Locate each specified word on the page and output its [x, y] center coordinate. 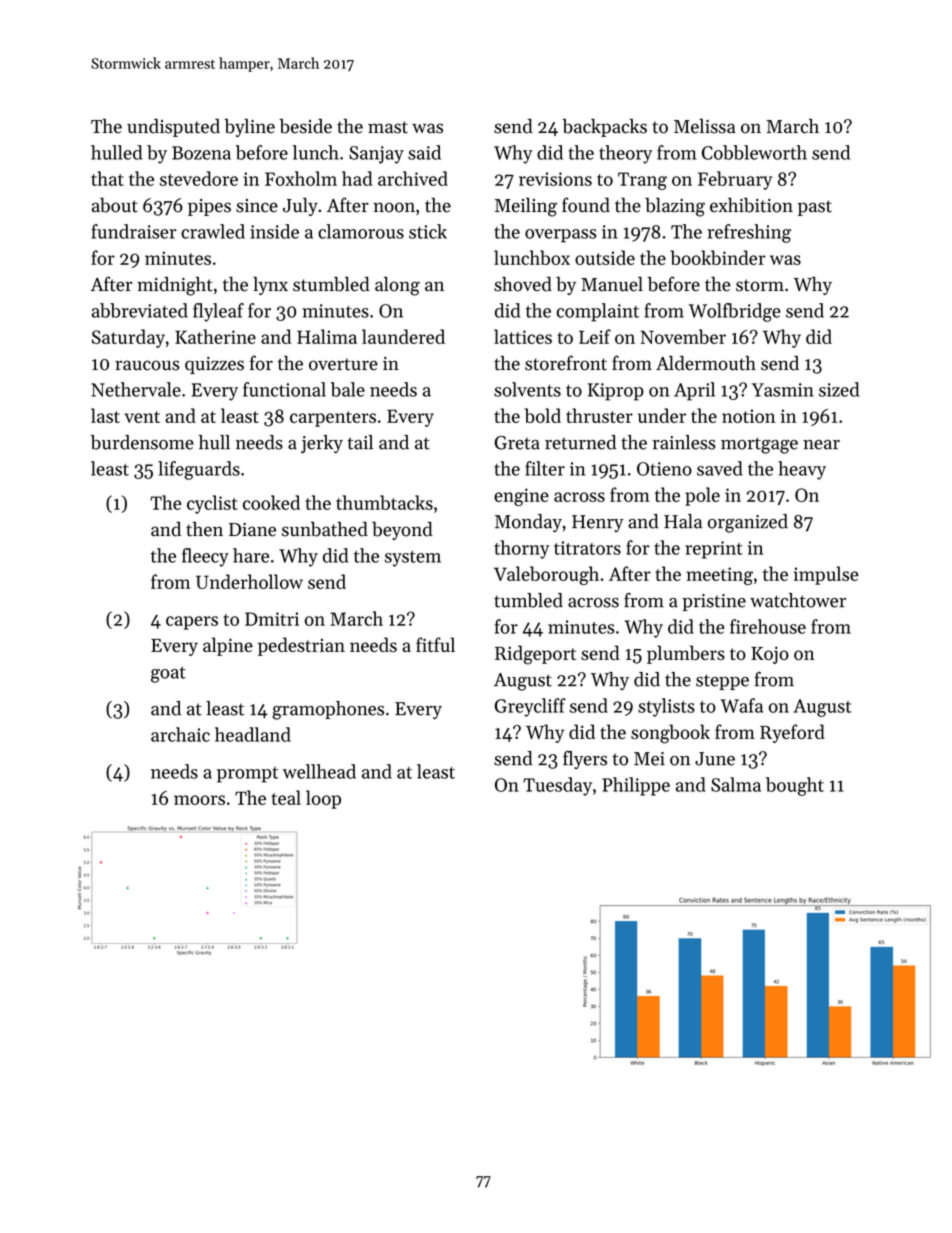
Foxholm [301, 178]
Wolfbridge [735, 312]
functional [284, 389]
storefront [566, 363]
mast [388, 127]
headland [253, 734]
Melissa [705, 126]
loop [323, 799]
